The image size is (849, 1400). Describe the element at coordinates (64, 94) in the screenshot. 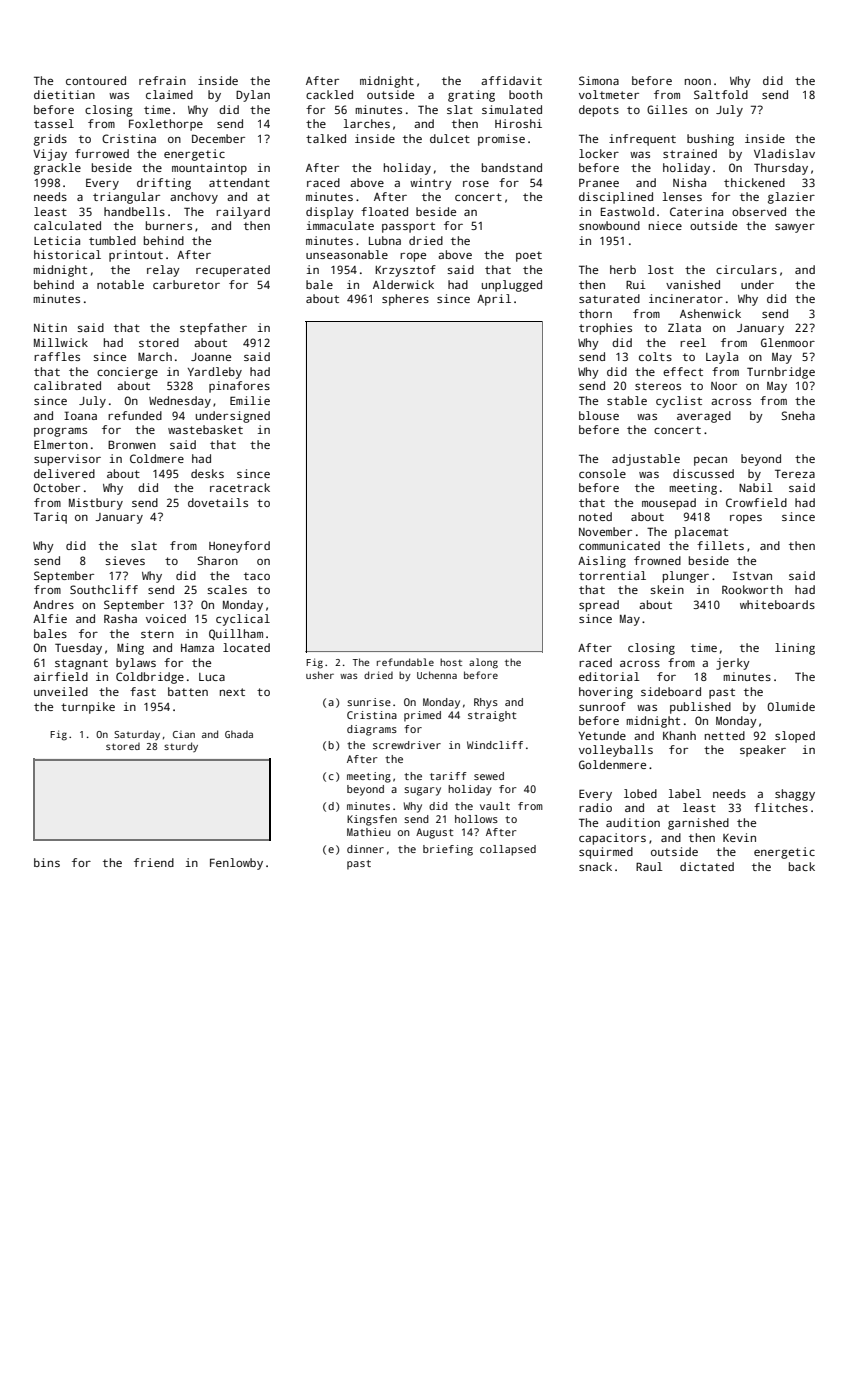

I see `dietitian` at that location.
